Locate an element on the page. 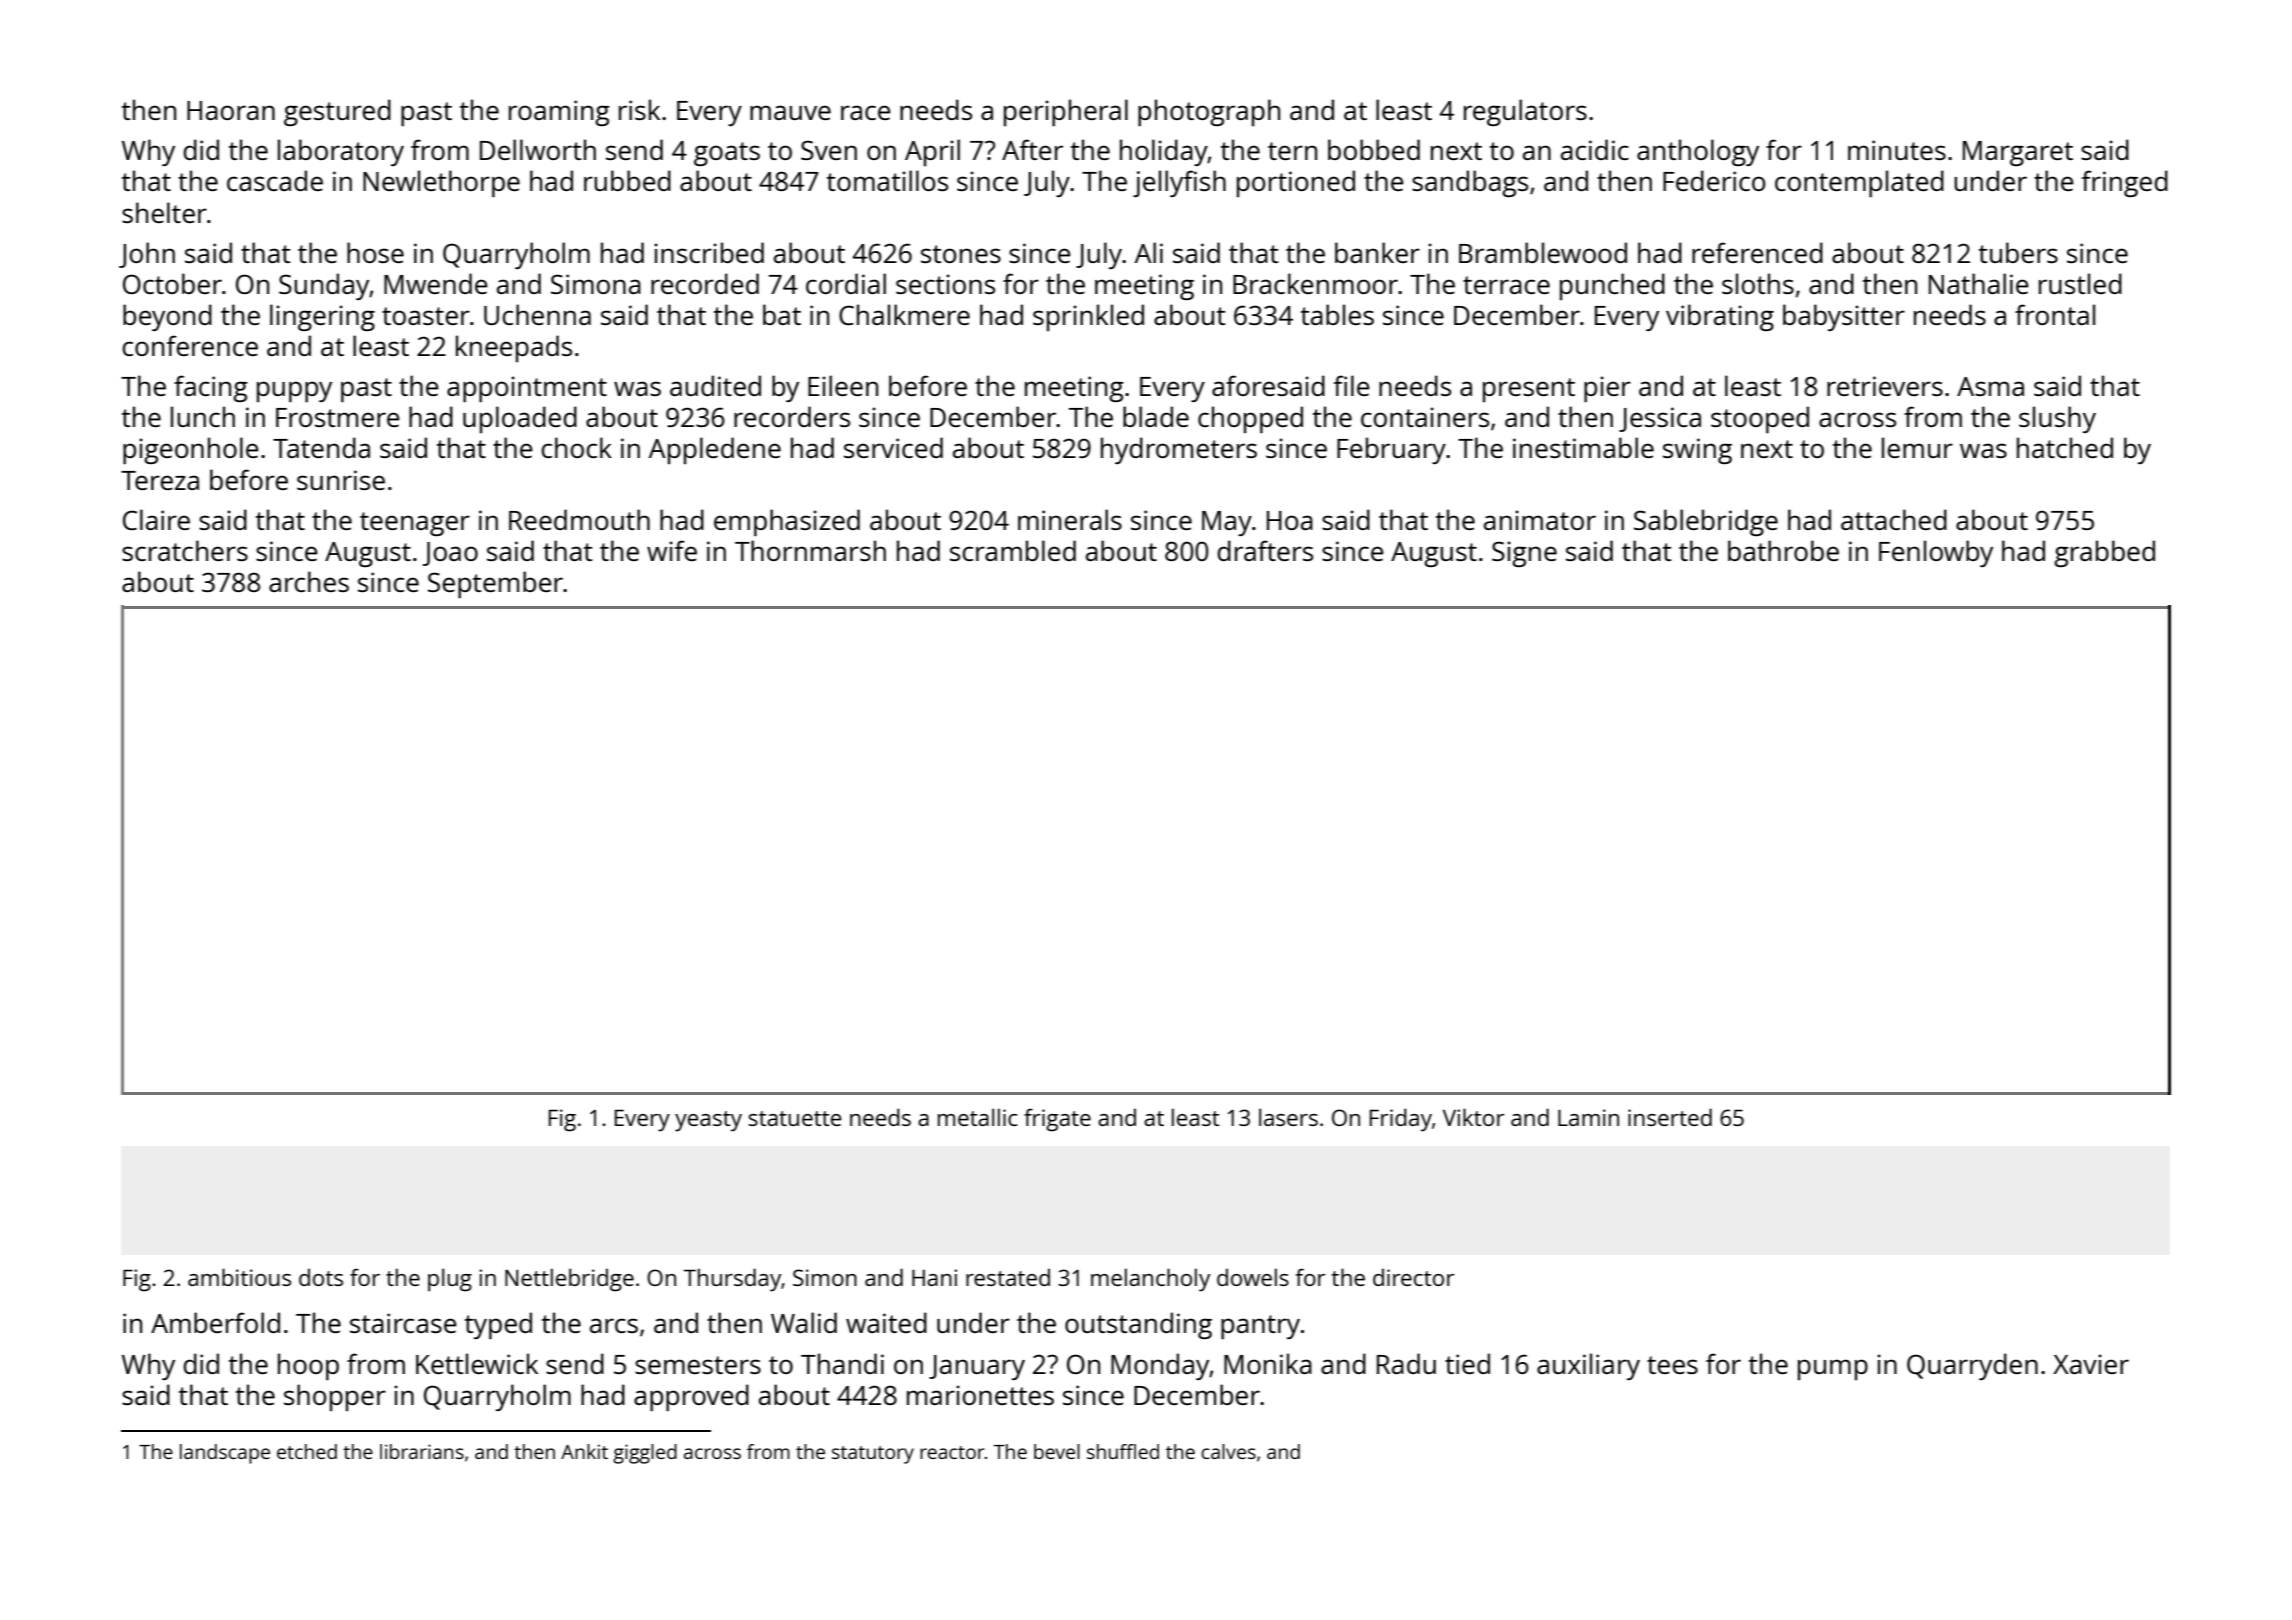 This document has width=2292, height=1620. Xavier is located at coordinates (2091, 1364).
